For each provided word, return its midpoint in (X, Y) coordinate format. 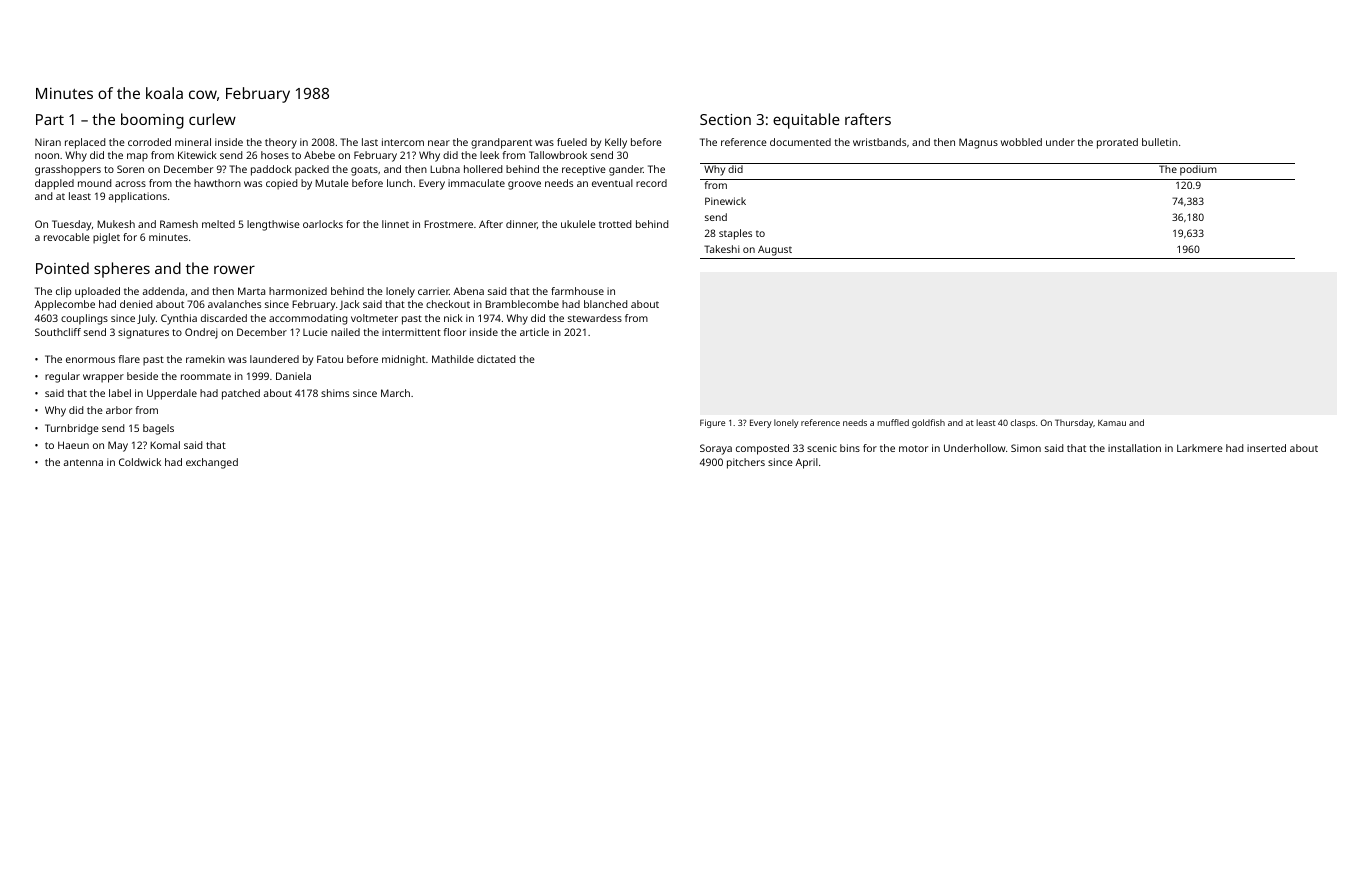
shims (335, 393)
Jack (350, 305)
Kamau (1112, 423)
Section (725, 119)
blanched (605, 304)
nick (453, 318)
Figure (712, 423)
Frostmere (448, 224)
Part (50, 119)
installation (1134, 448)
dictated (496, 359)
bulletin (1160, 142)
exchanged (212, 463)
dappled (54, 184)
